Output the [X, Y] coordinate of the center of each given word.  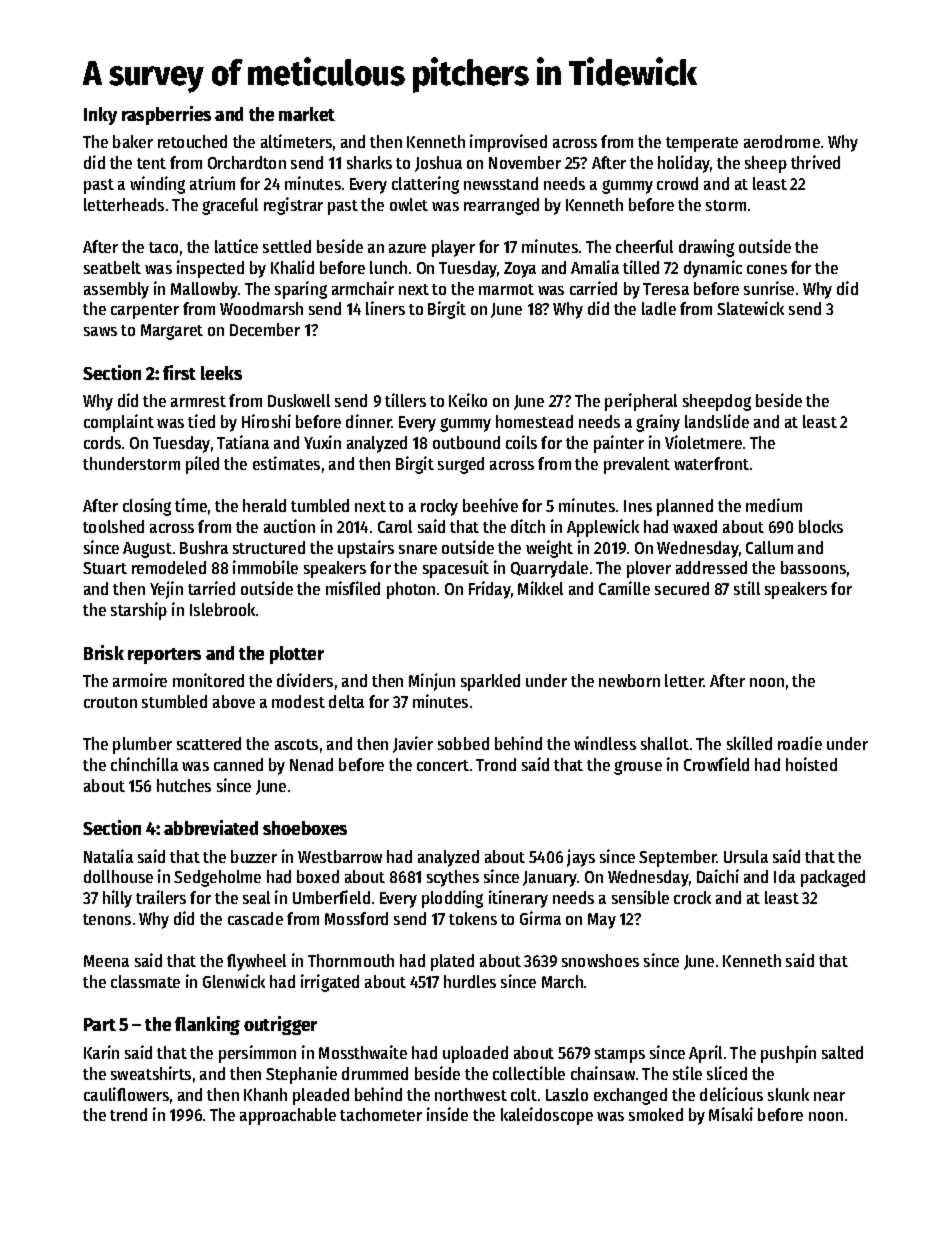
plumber [142, 745]
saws [100, 331]
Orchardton [247, 162]
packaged [833, 878]
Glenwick [234, 981]
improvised [508, 143]
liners [385, 308]
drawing [706, 248]
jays [581, 858]
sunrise [769, 288]
